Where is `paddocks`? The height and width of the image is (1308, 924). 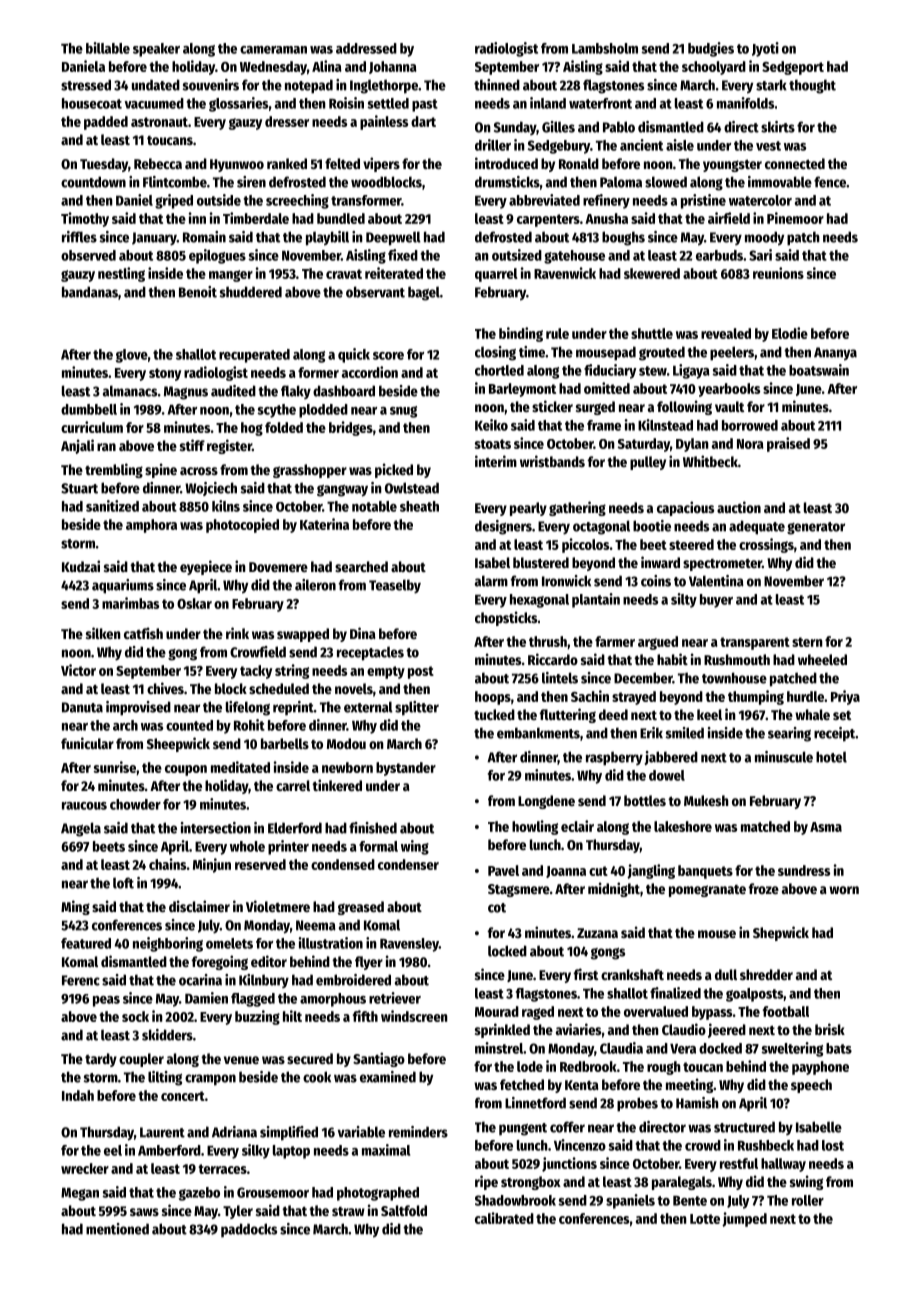
paddocks is located at coordinates (249, 1230).
